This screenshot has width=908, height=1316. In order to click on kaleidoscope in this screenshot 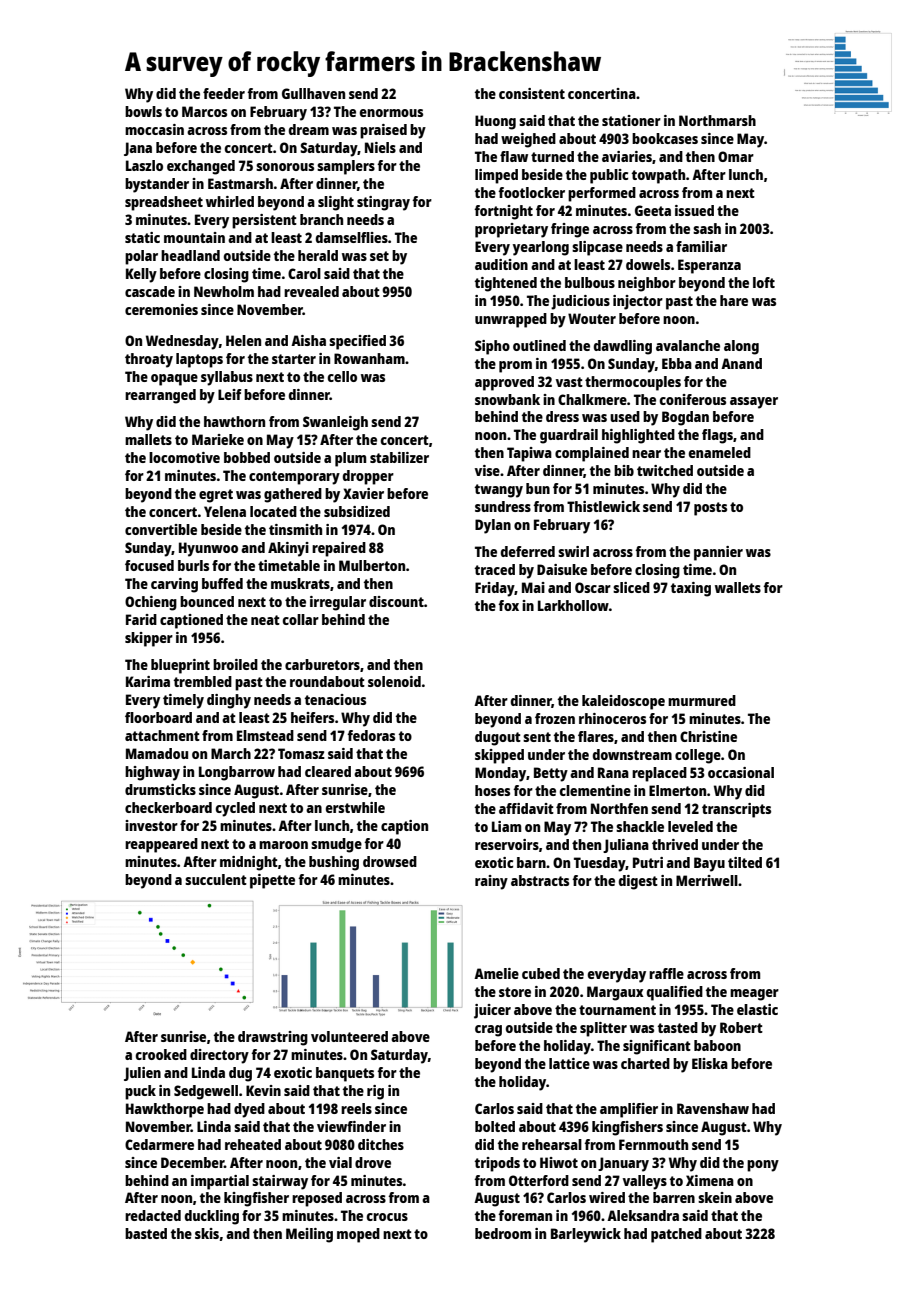, I will do `click(623, 702)`.
